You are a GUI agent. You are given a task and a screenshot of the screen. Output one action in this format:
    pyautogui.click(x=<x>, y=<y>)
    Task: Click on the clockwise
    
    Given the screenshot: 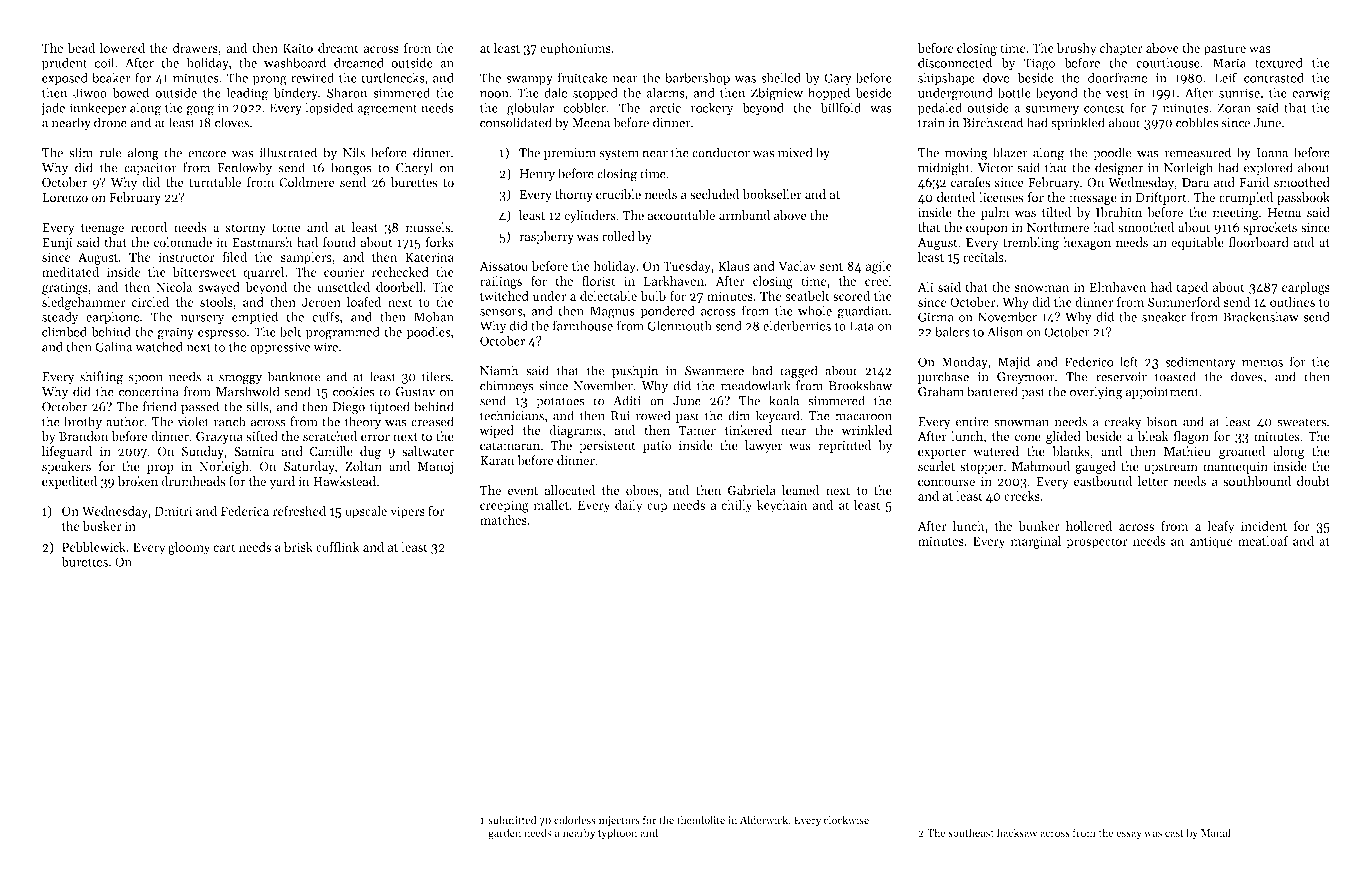 What is the action you would take?
    pyautogui.click(x=846, y=819)
